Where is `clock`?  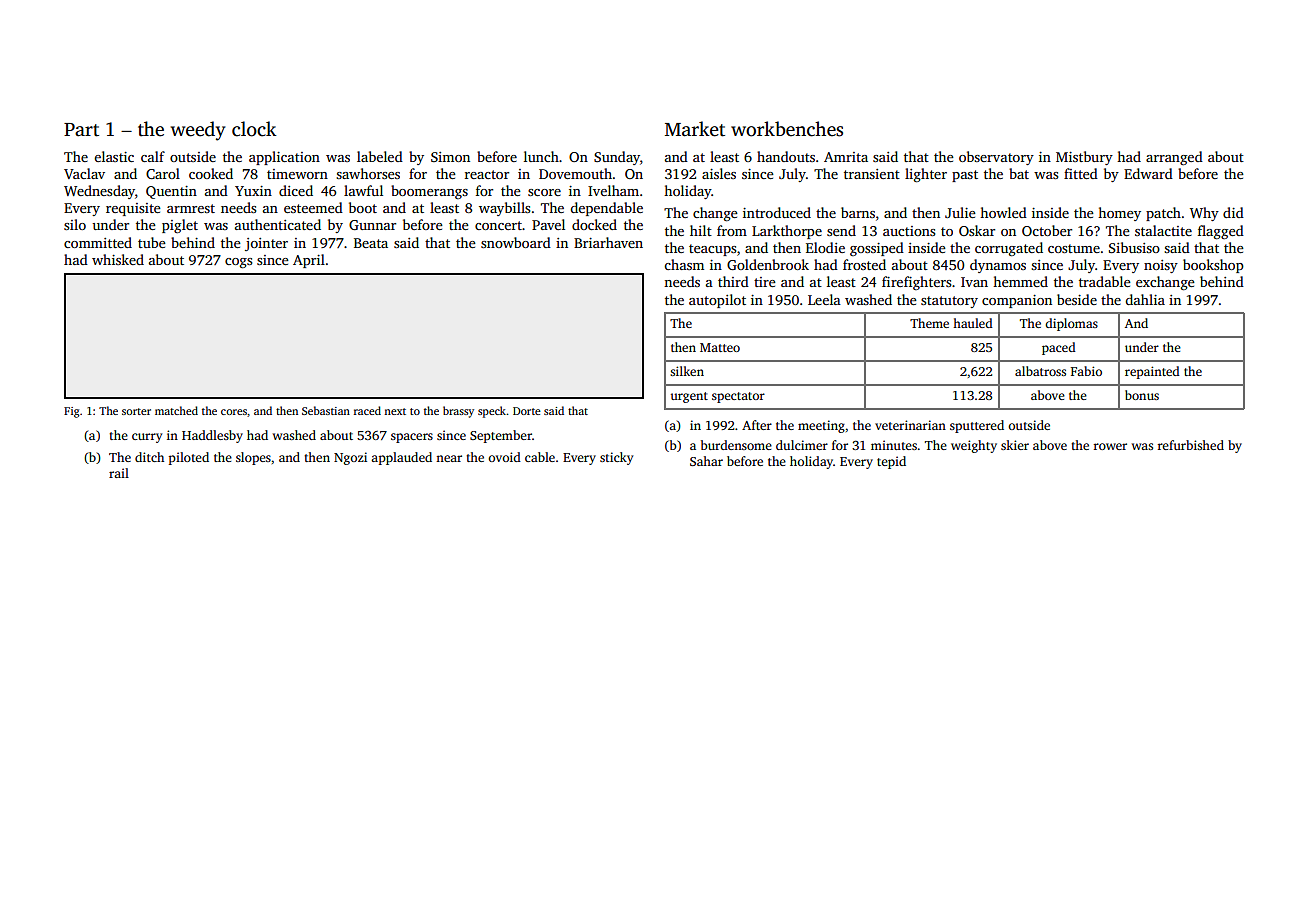
clock is located at coordinates (254, 129).
